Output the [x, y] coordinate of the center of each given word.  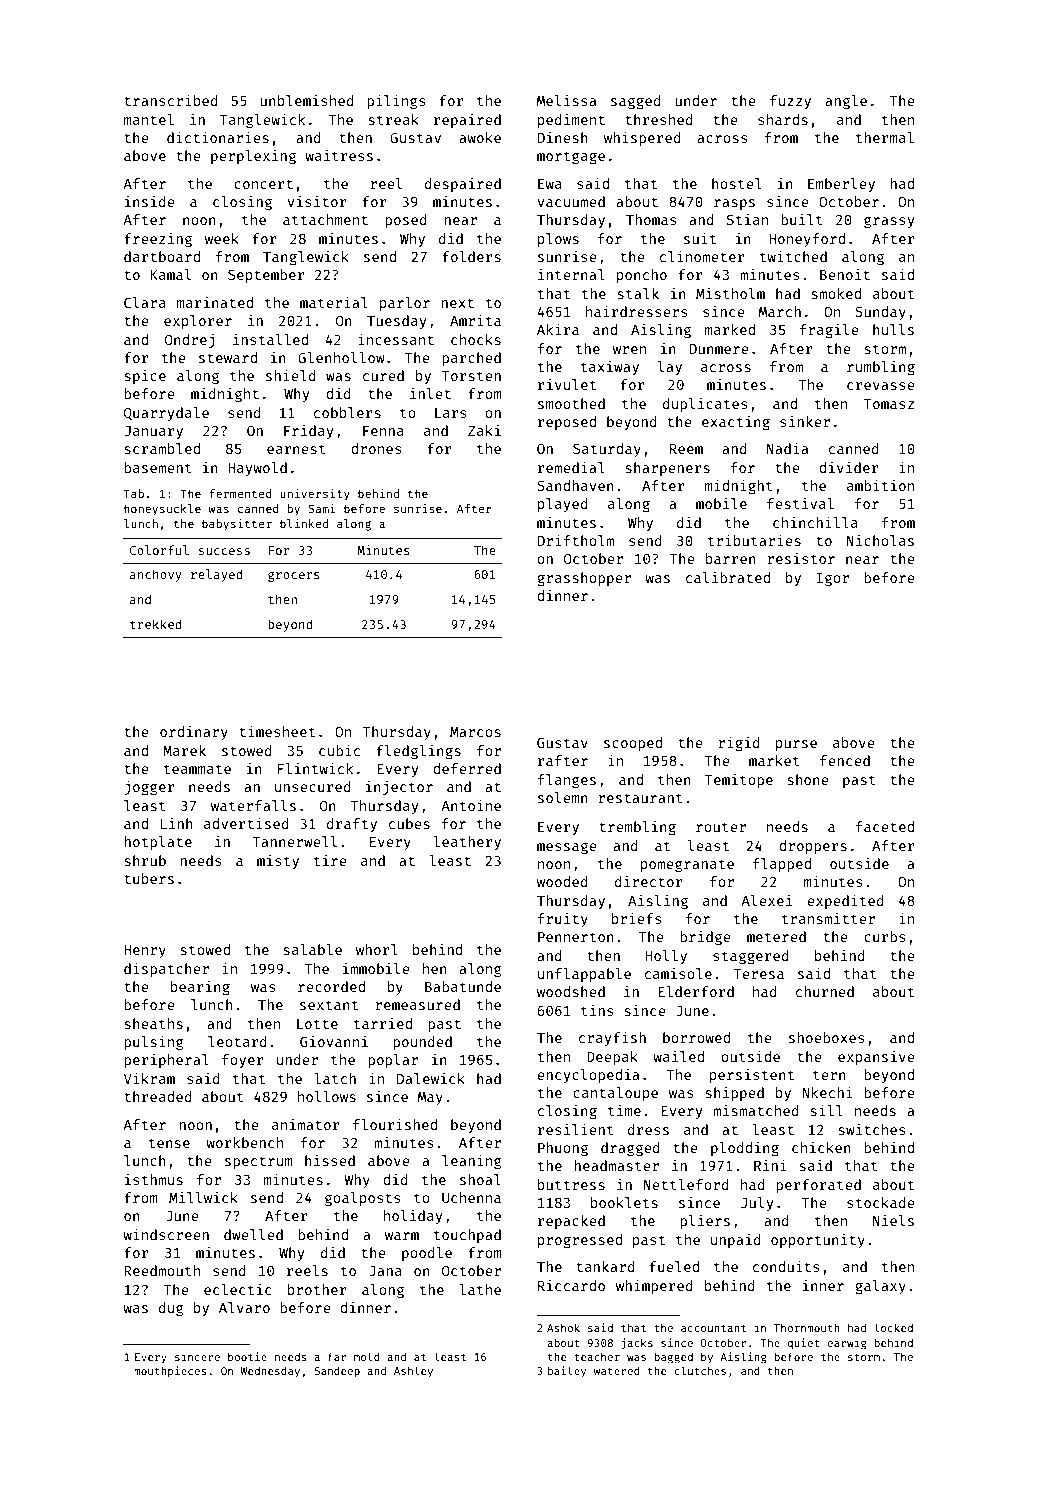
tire [330, 860]
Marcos [475, 732]
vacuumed [571, 201]
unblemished [307, 100]
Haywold [257, 469]
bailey [567, 1371]
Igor [832, 579]
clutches [700, 1370]
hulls [893, 329]
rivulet [567, 384]
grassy [889, 222]
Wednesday [270, 1372]
